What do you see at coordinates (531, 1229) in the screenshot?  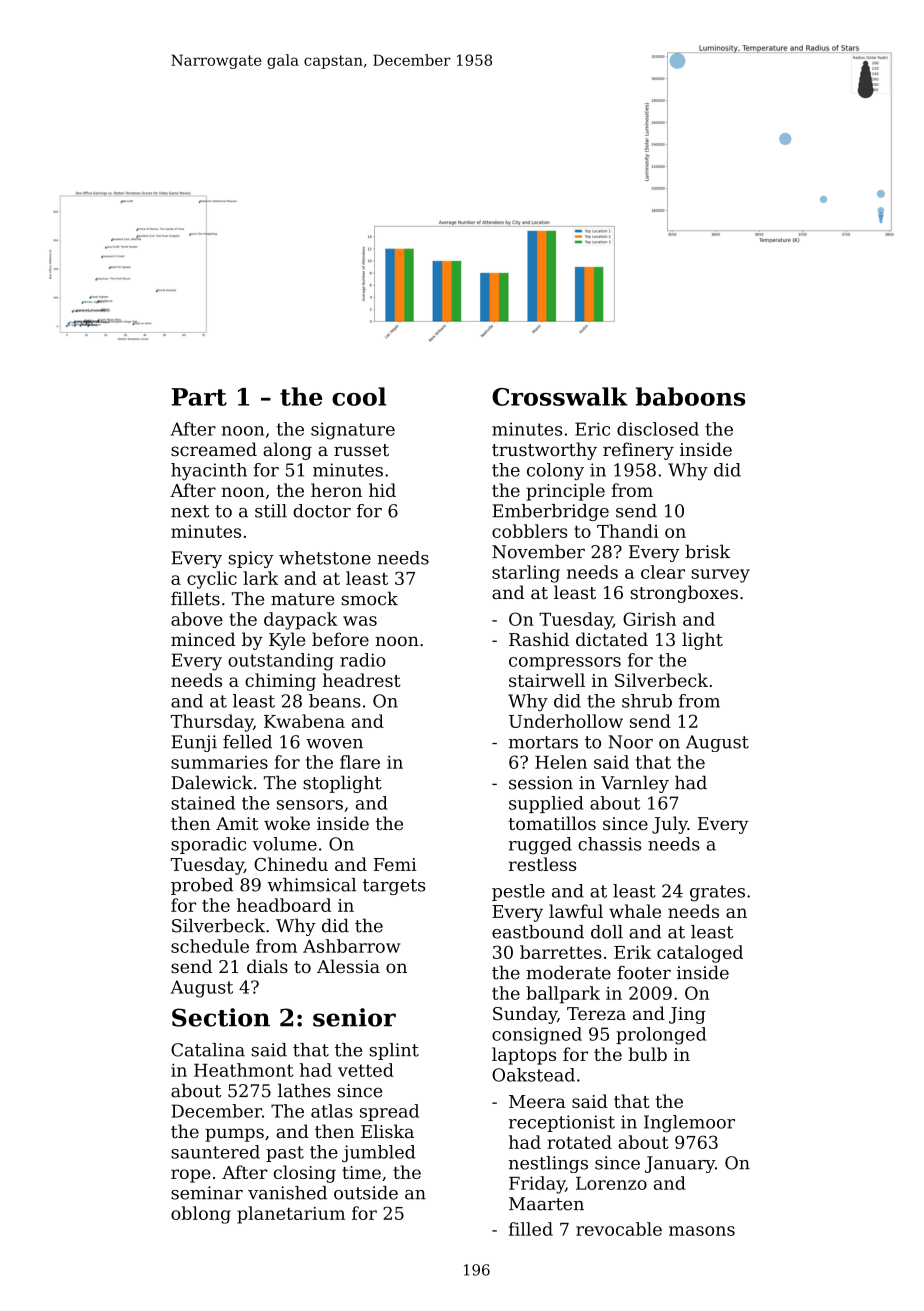 I see `filled` at bounding box center [531, 1229].
